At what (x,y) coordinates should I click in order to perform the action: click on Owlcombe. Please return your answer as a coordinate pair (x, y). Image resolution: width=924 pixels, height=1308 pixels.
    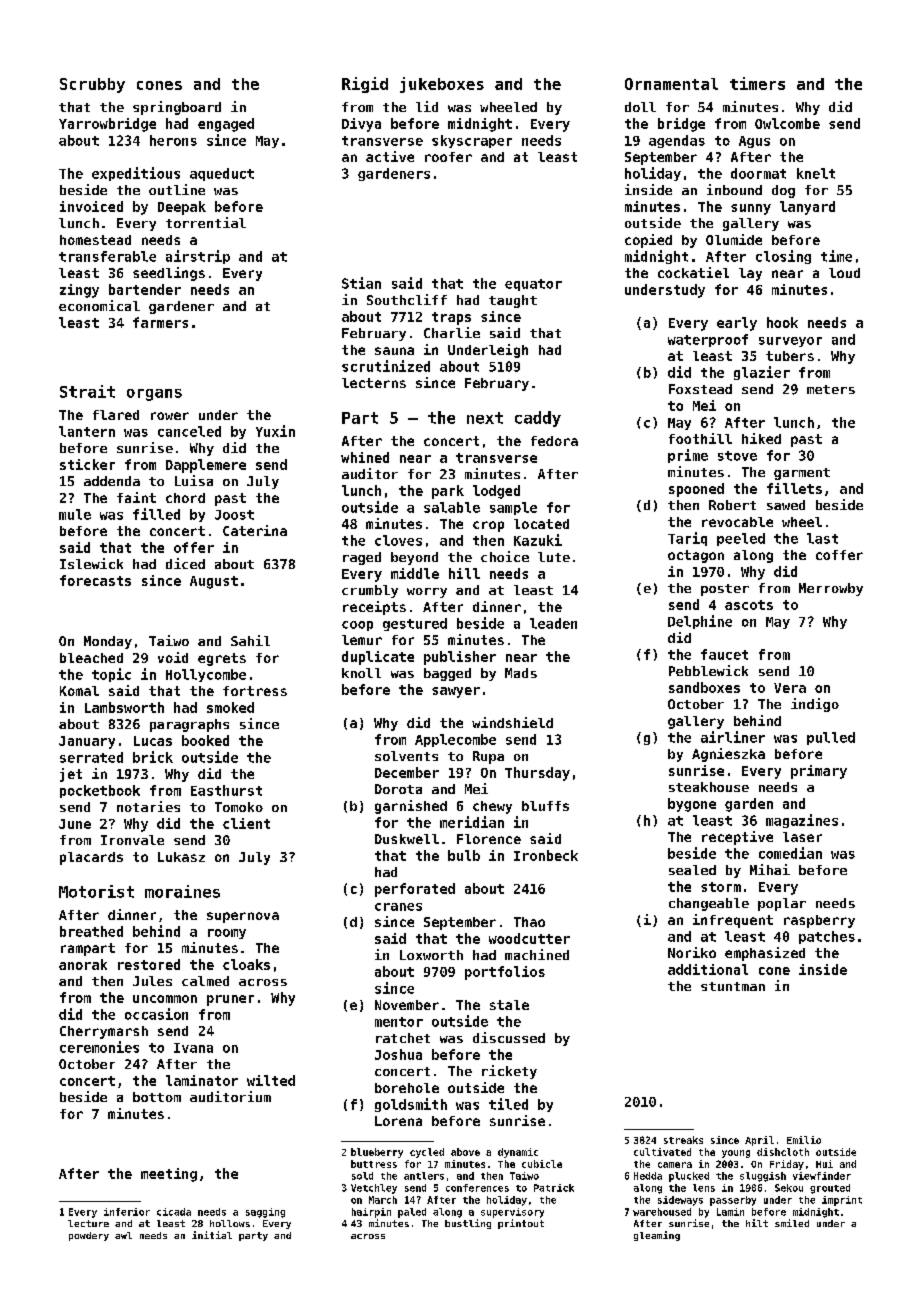
    Looking at the image, I should click on (787, 123).
